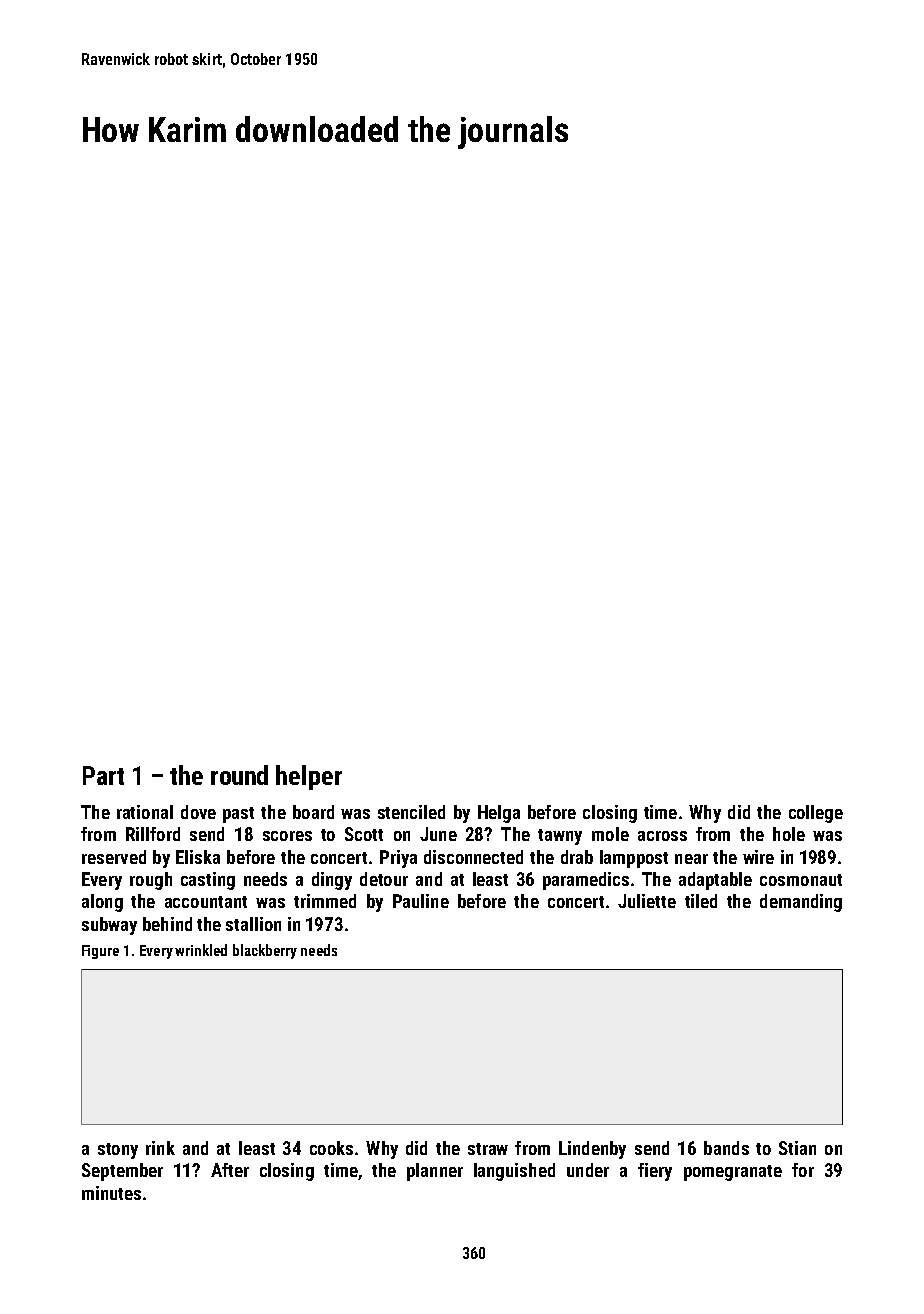 The height and width of the screenshot is (1314, 924). Describe the element at coordinates (488, 1149) in the screenshot. I see `straw` at that location.
